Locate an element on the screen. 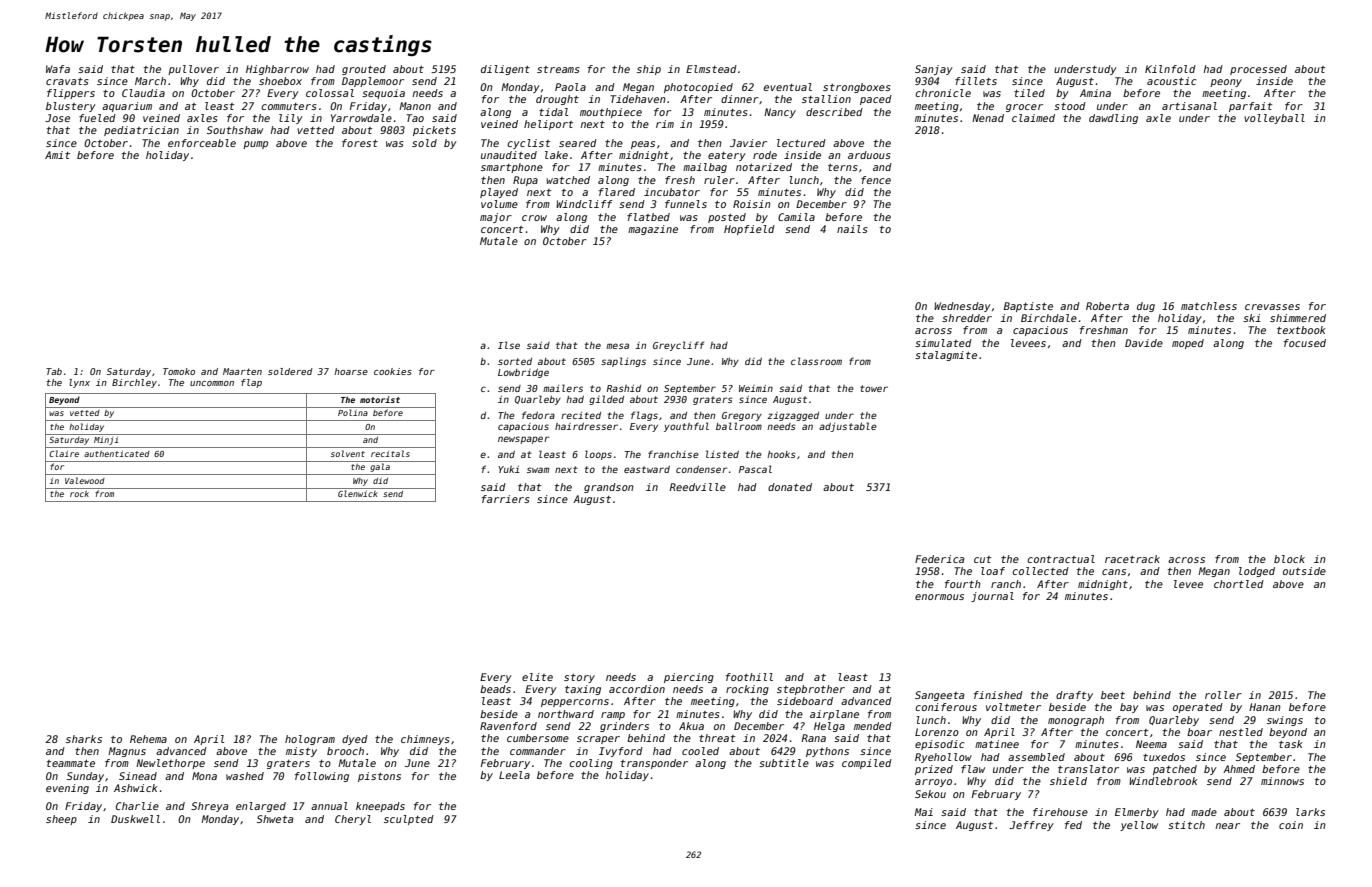 This screenshot has height=887, width=1372. shoebox is located at coordinates (280, 81).
